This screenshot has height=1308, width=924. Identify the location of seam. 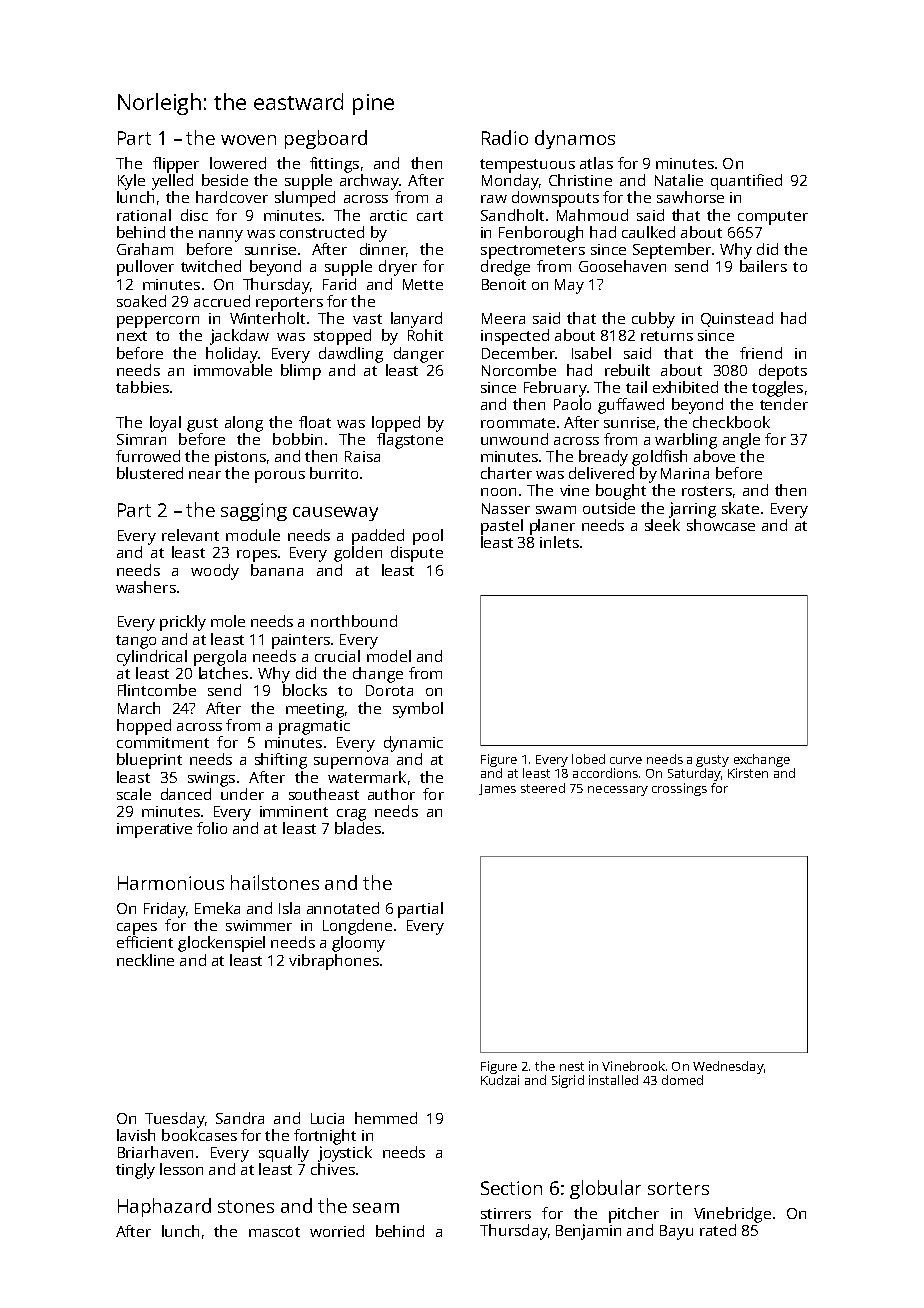
(376, 1208).
